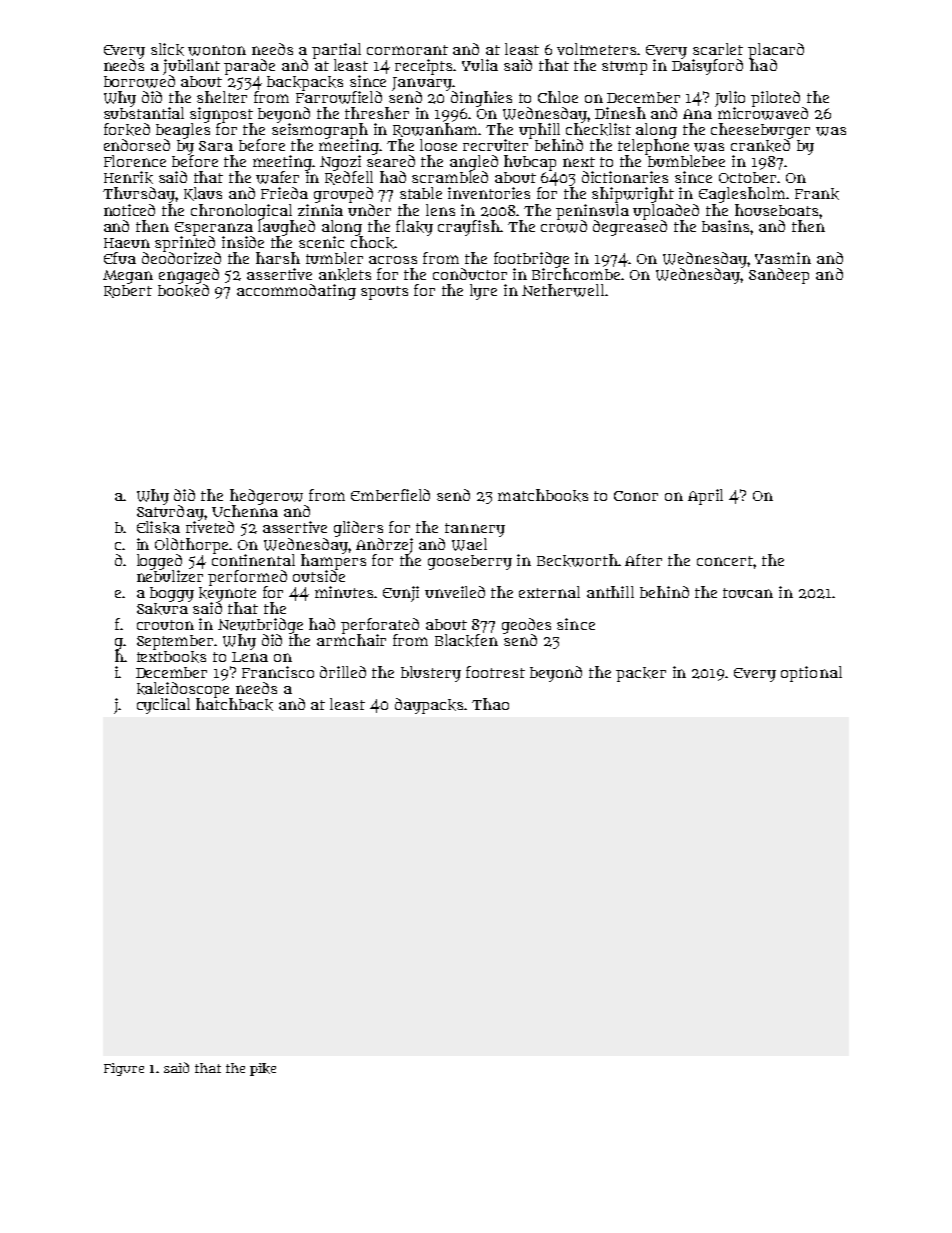 This screenshot has height=1233, width=952. What do you see at coordinates (234, 704) in the screenshot?
I see `hatchback` at bounding box center [234, 704].
